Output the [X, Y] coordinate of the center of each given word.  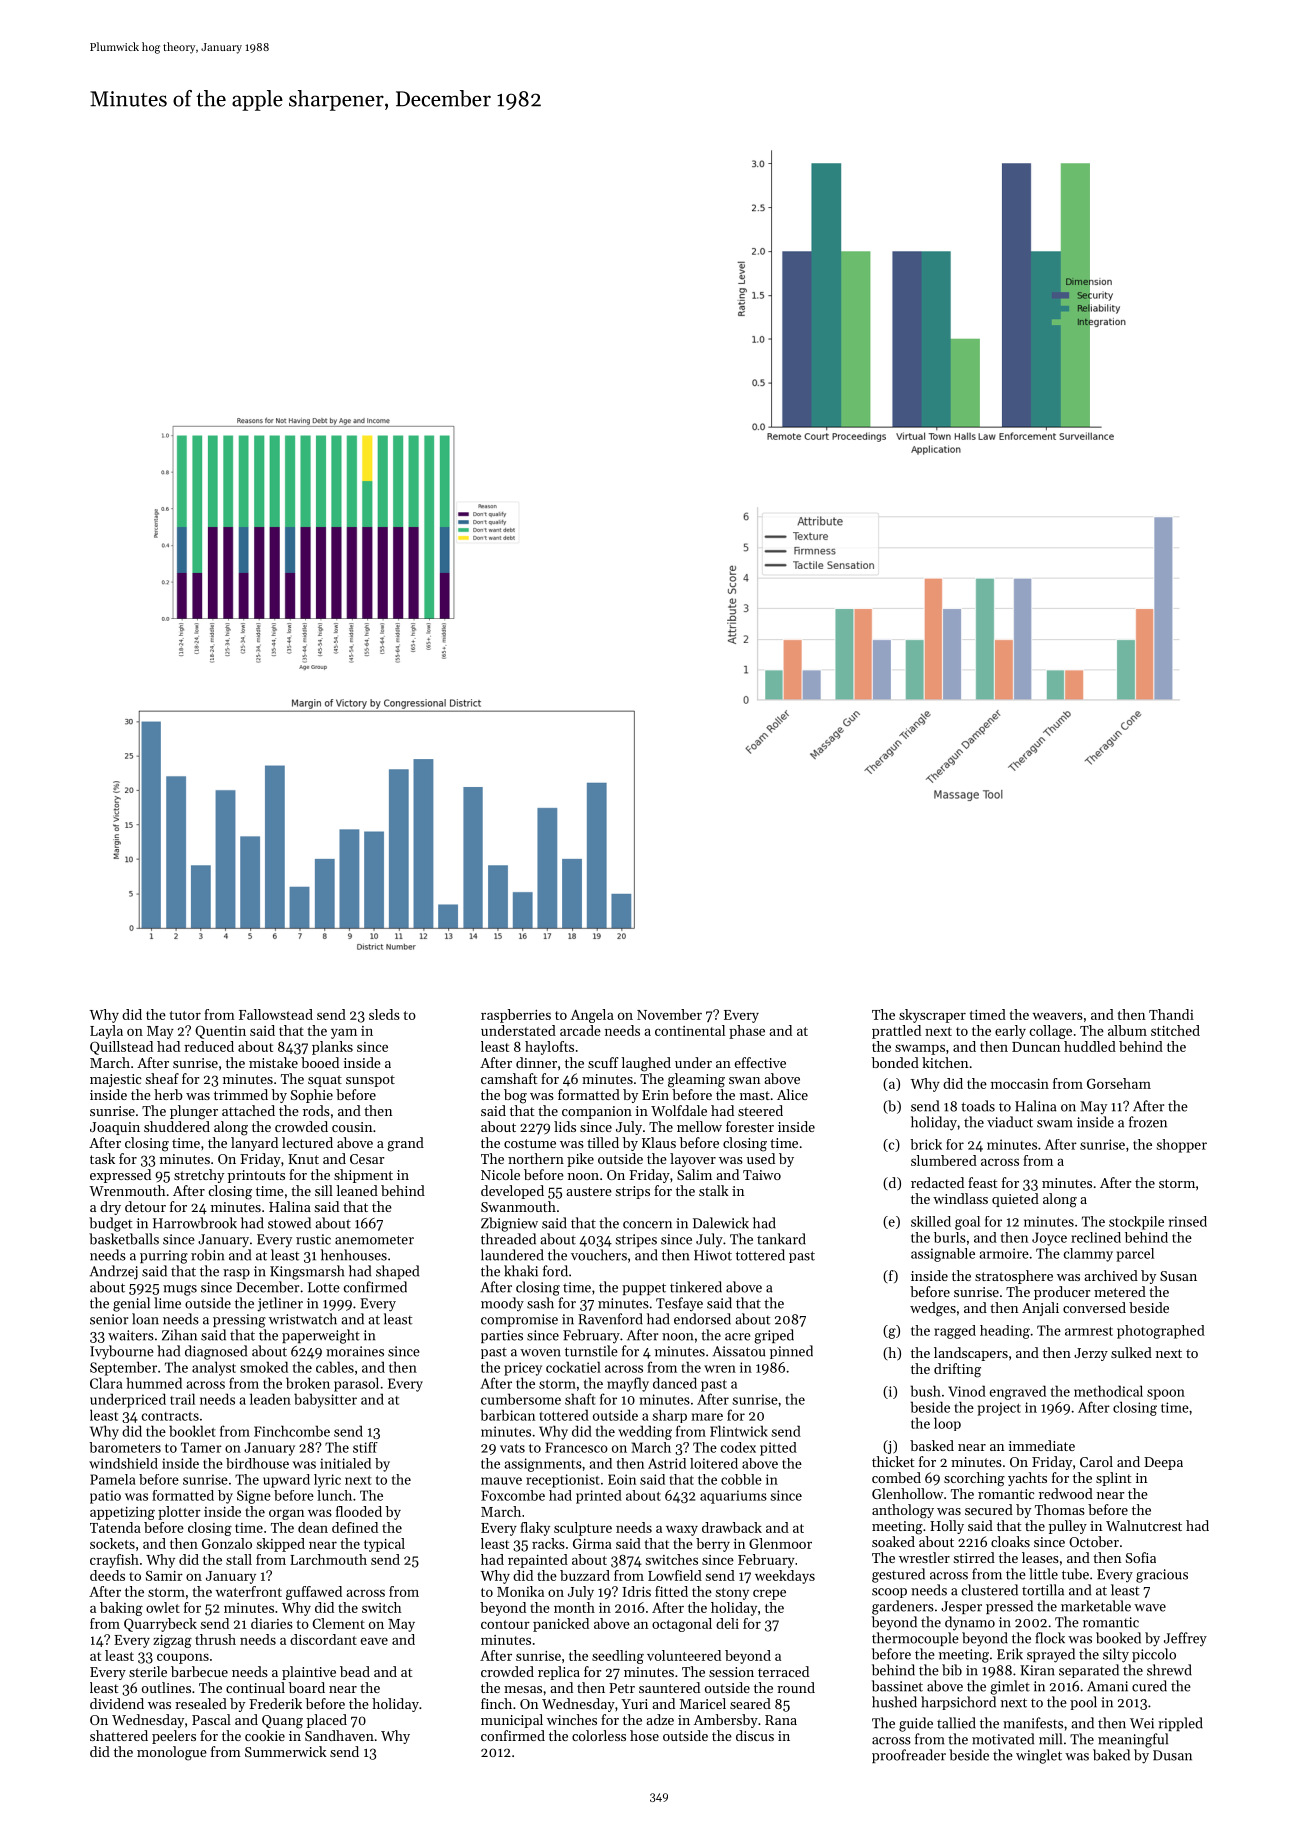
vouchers [599, 1255]
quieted [1015, 1200]
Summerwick [286, 1751]
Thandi [1171, 1014]
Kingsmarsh [307, 1272]
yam [344, 1034]
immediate [1042, 1445]
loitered [714, 1463]
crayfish [114, 1561]
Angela [592, 1016]
